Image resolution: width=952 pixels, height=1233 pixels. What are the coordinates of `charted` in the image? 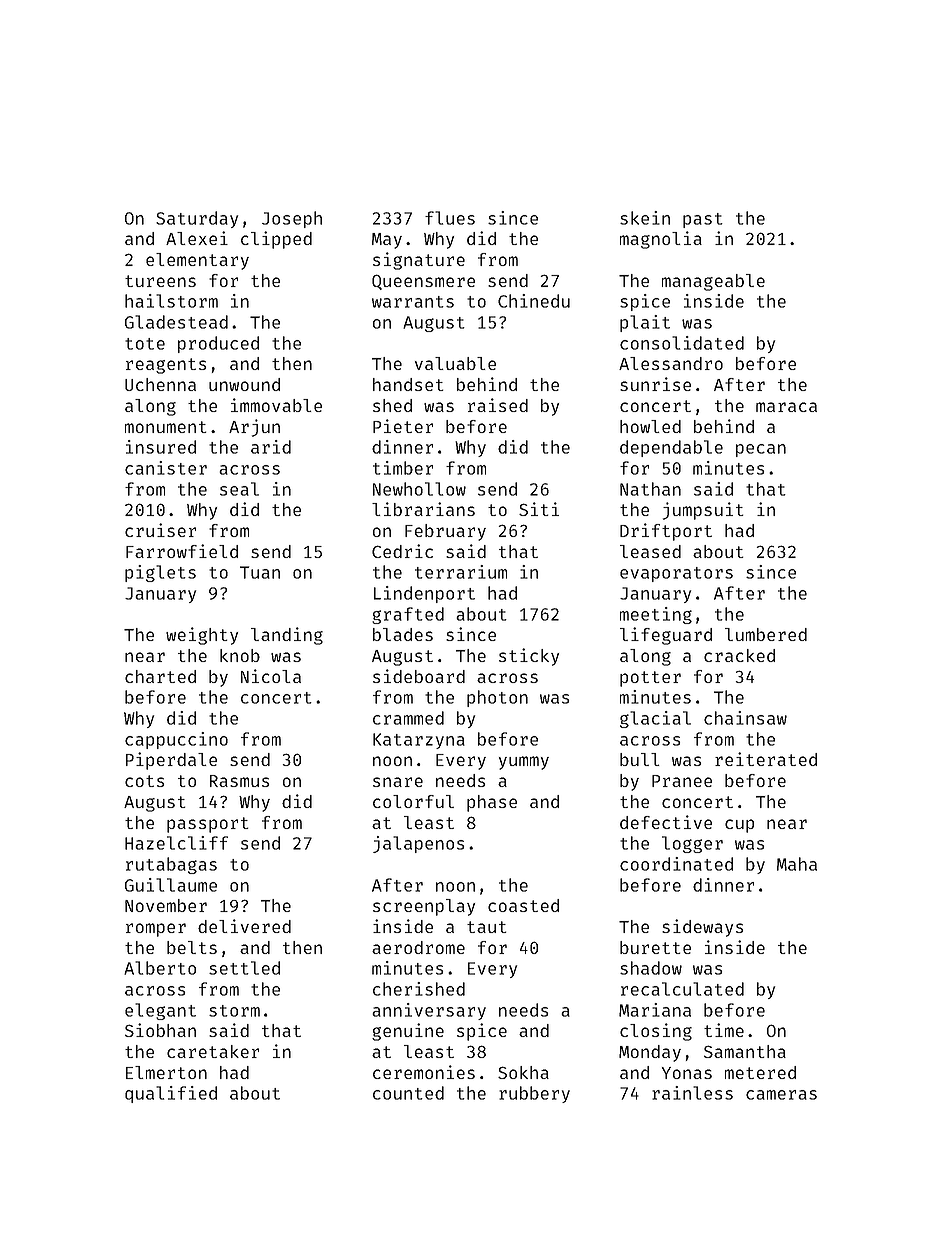 It's located at (160, 676).
